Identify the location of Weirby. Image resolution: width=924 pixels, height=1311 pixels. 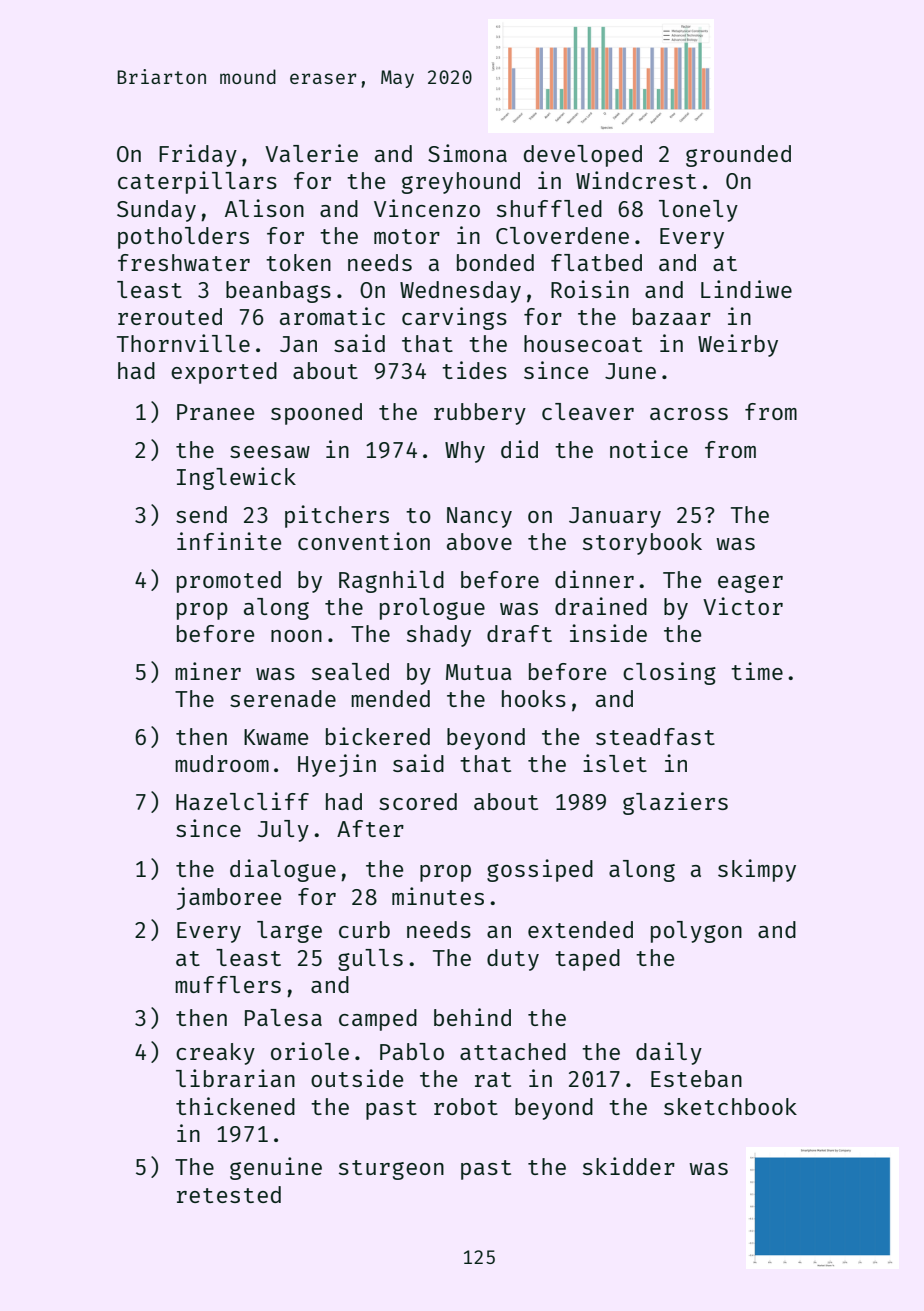
(738, 345).
